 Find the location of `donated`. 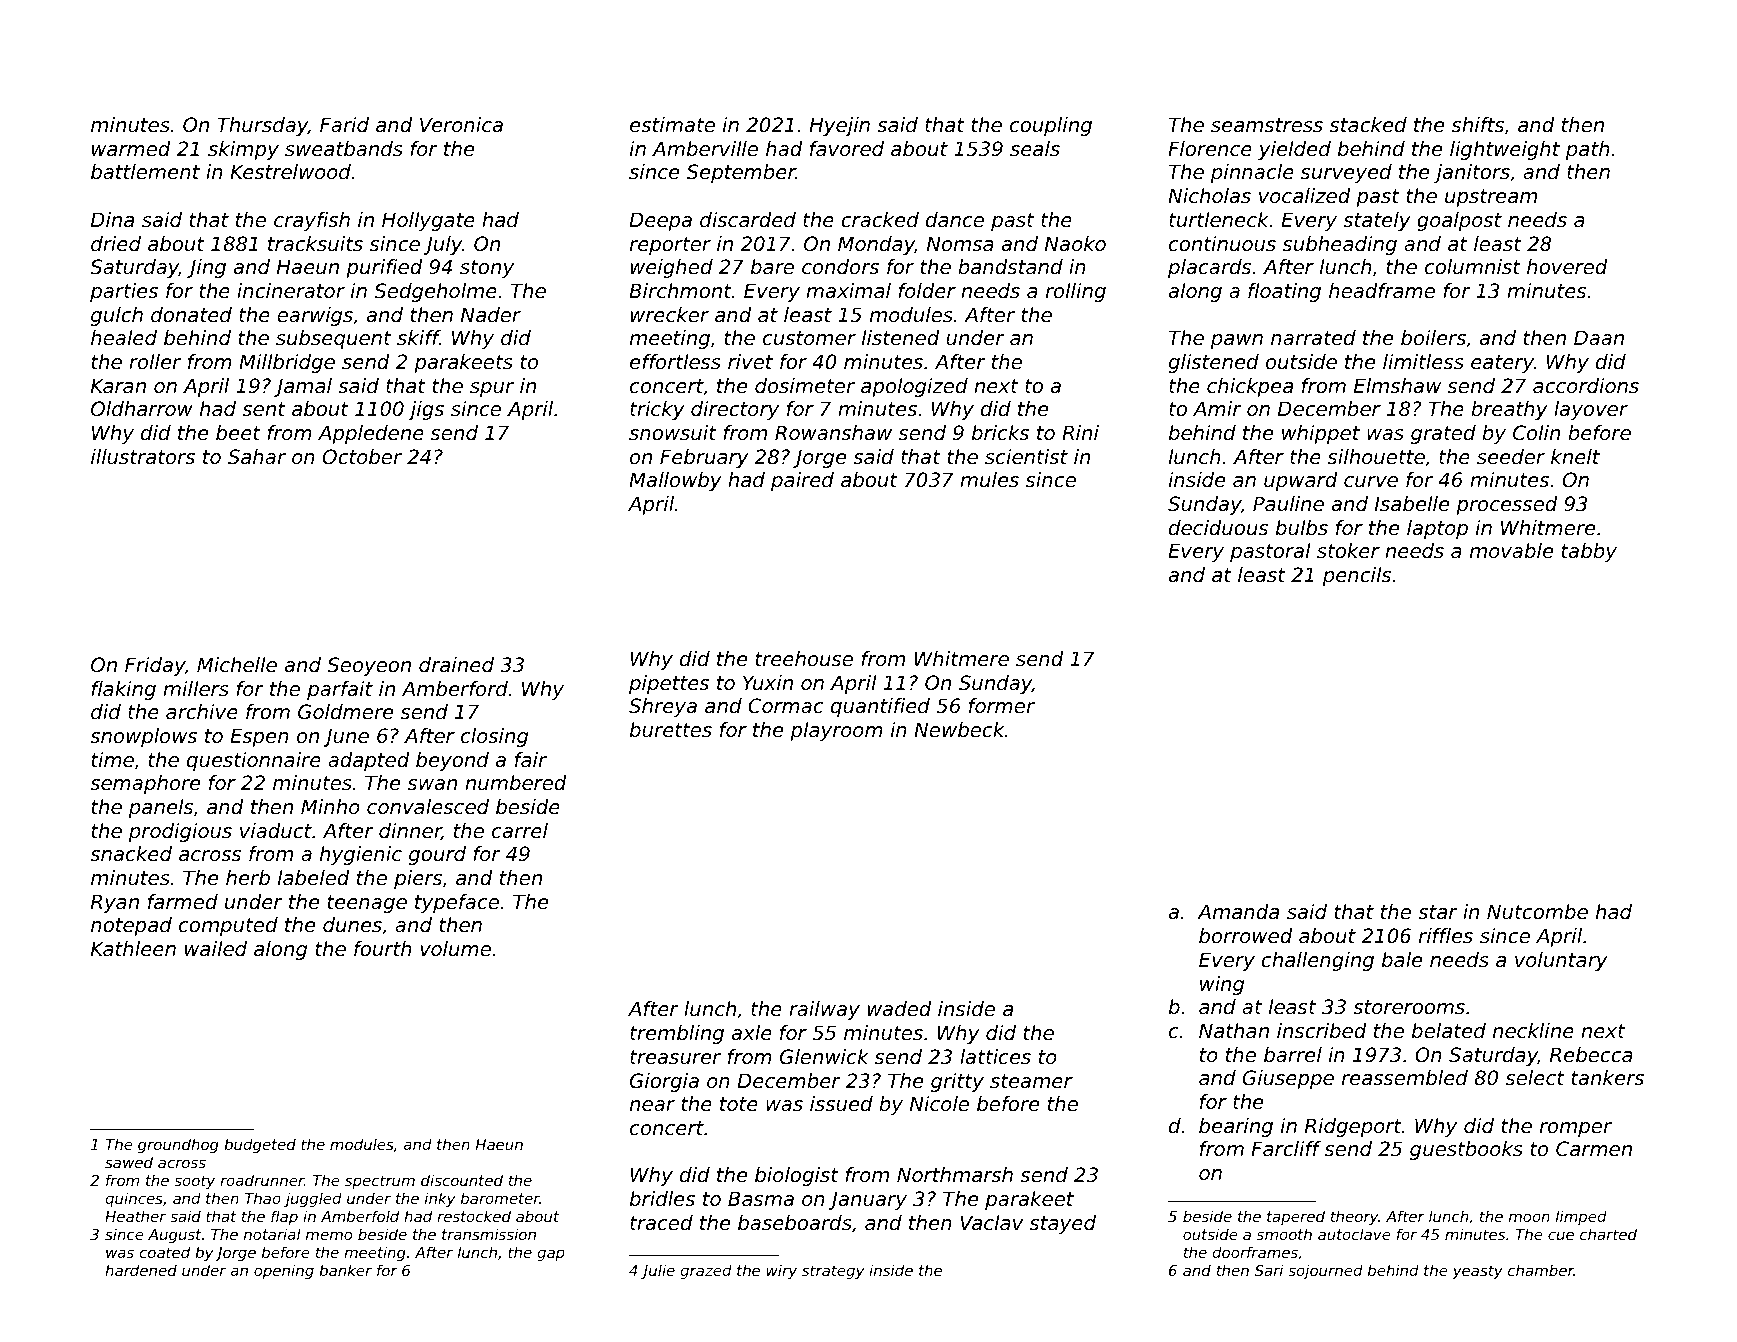

donated is located at coordinates (191, 315).
